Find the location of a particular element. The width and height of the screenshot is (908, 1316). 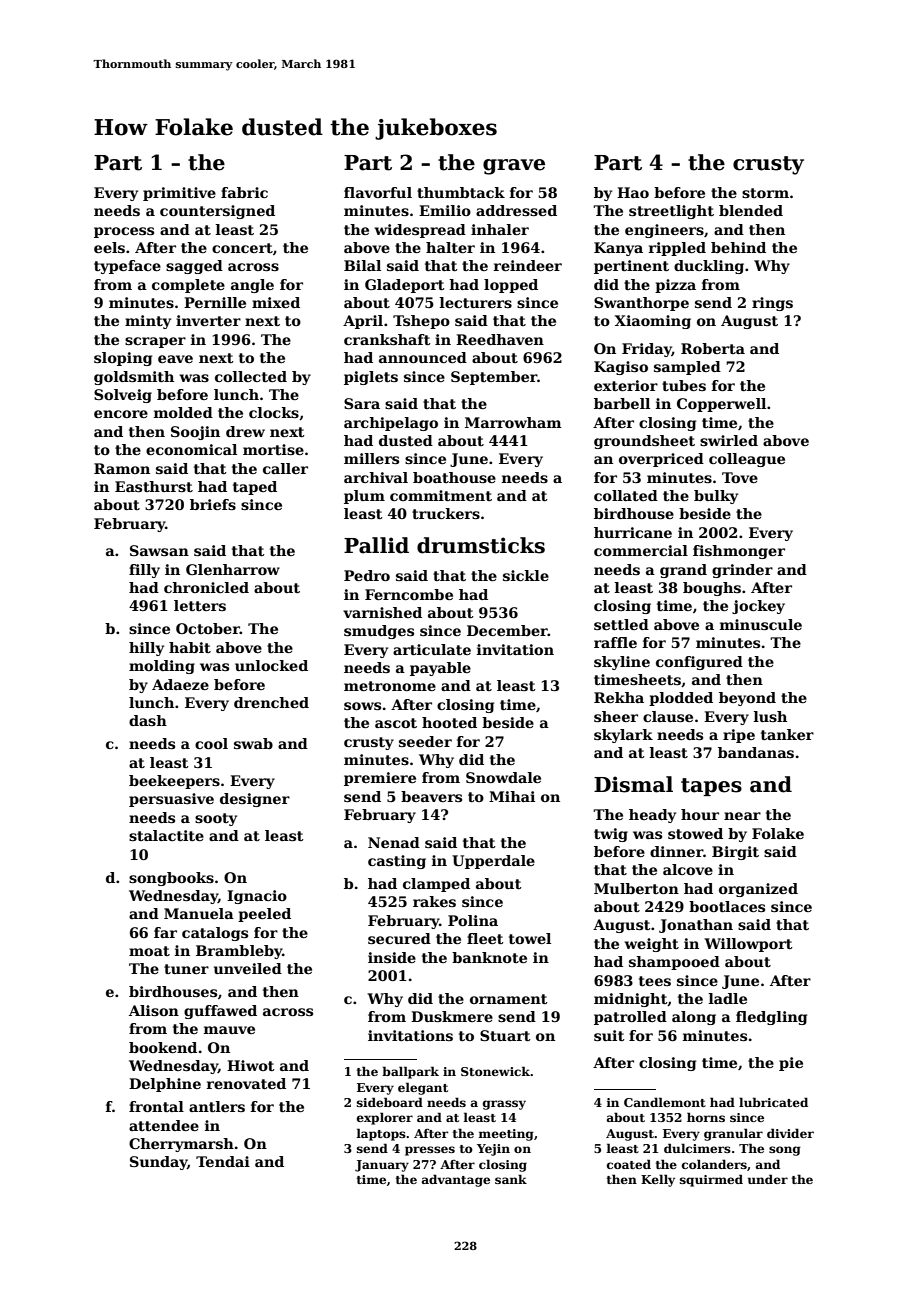

Tove is located at coordinates (740, 477).
